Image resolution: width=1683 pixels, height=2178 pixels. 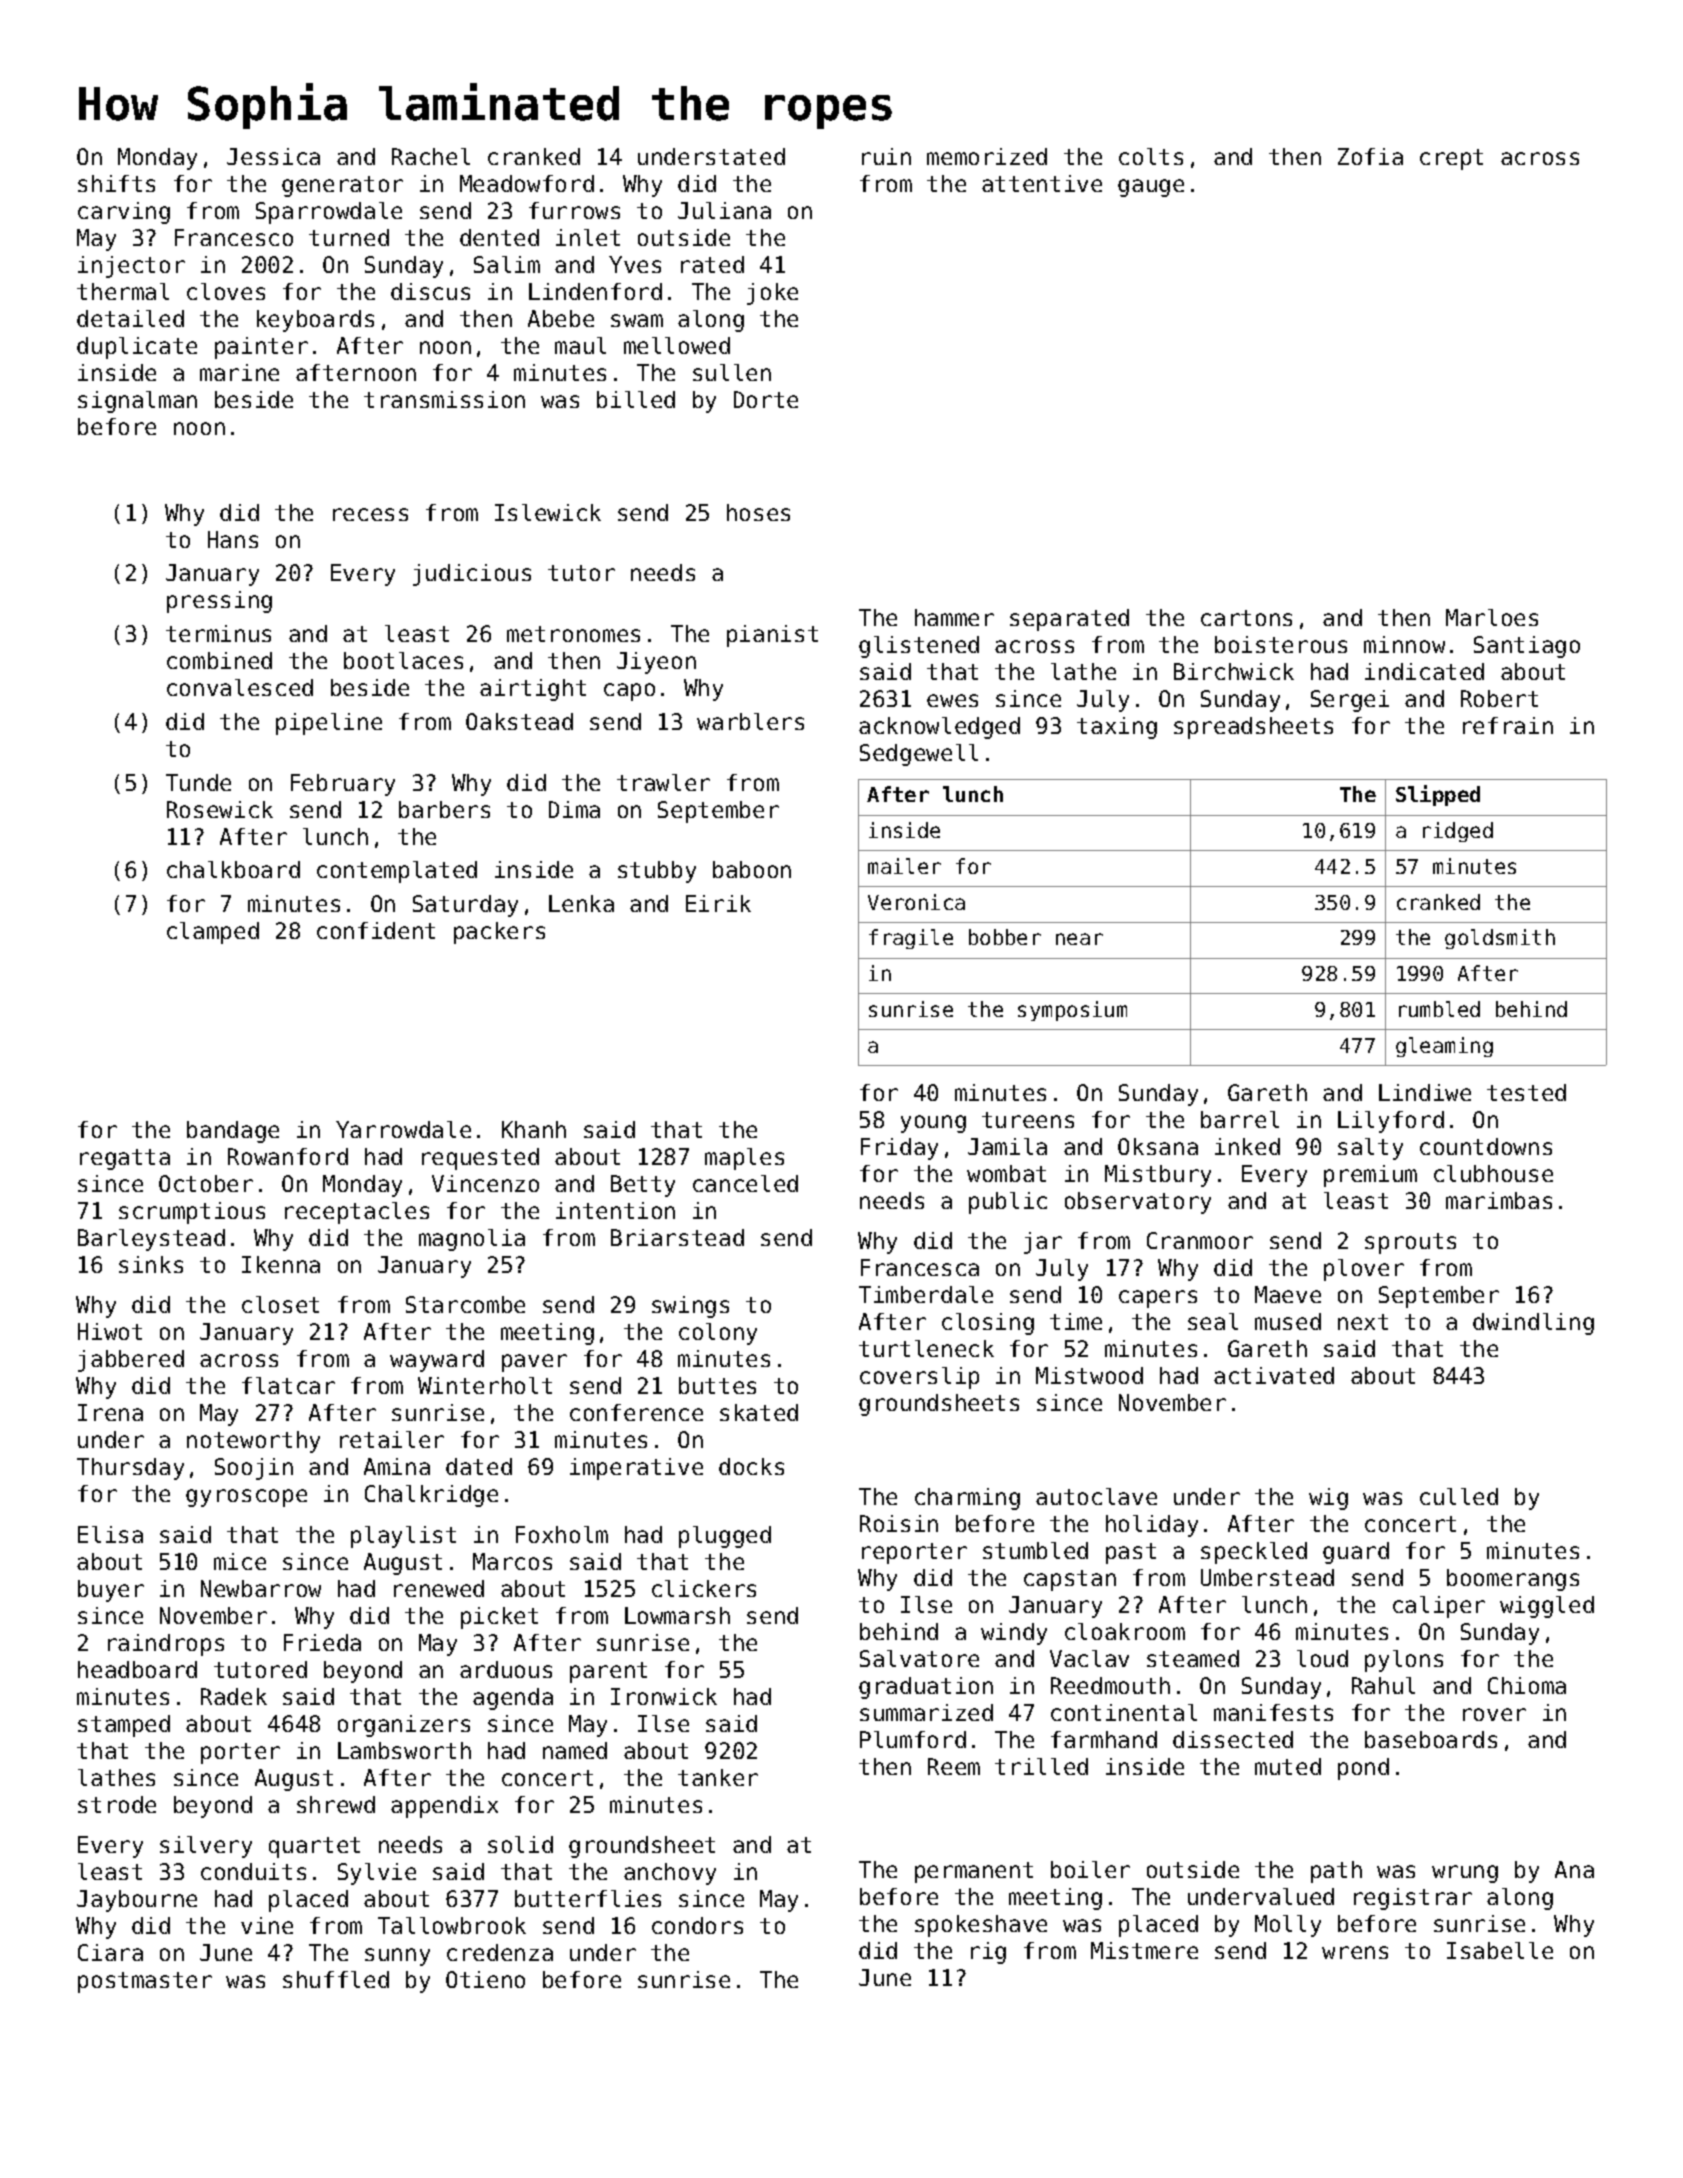 I want to click on gauge, so click(x=1151, y=188).
